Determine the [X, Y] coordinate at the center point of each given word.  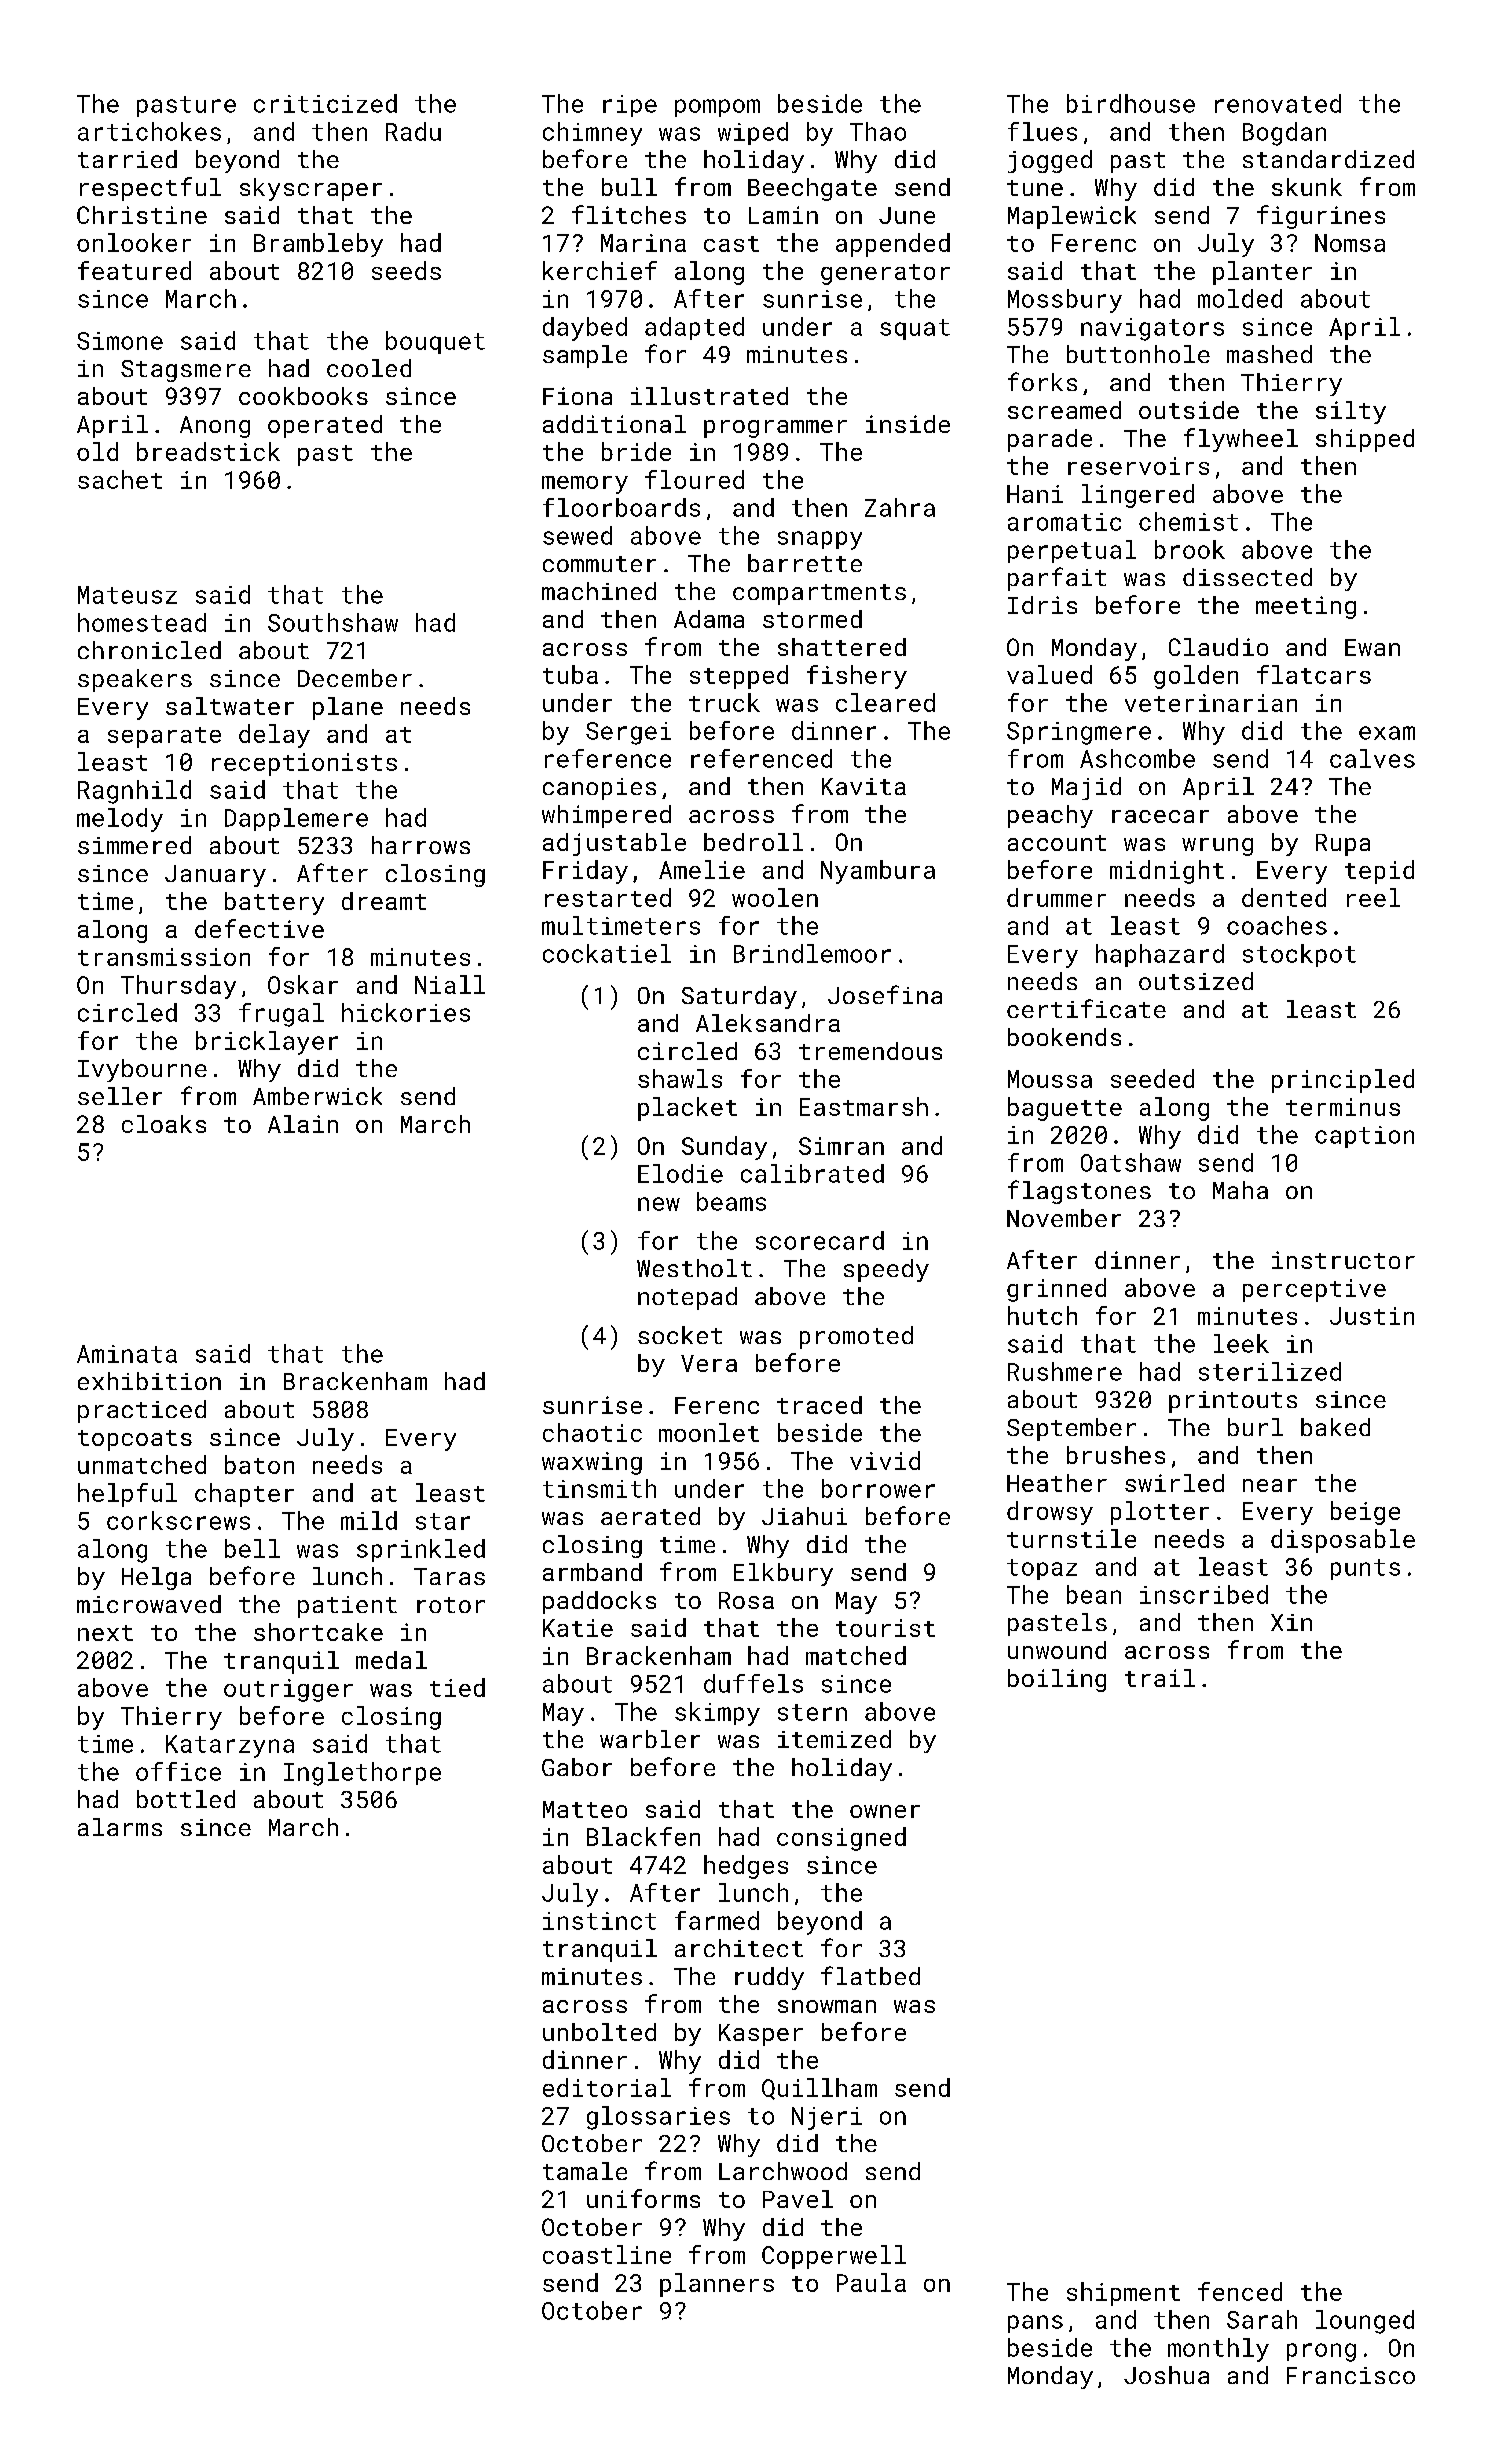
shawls [680, 1078]
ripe [630, 106]
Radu [413, 131]
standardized [1328, 159]
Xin [1291, 1622]
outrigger [288, 1690]
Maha [1240, 1190]
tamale [585, 2171]
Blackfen [643, 1836]
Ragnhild [134, 792]
